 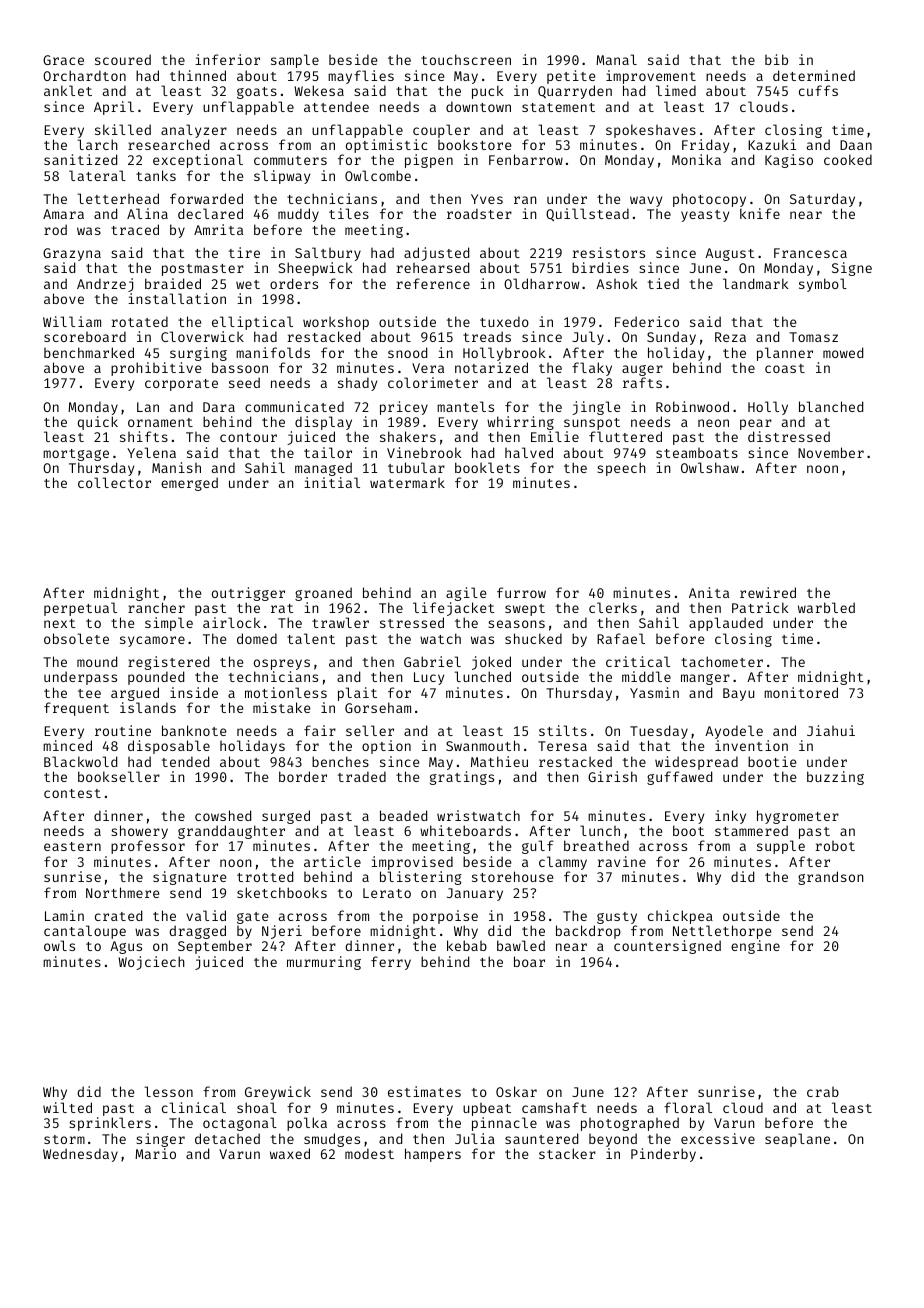 What do you see at coordinates (210, 213) in the page?
I see `declared` at bounding box center [210, 213].
